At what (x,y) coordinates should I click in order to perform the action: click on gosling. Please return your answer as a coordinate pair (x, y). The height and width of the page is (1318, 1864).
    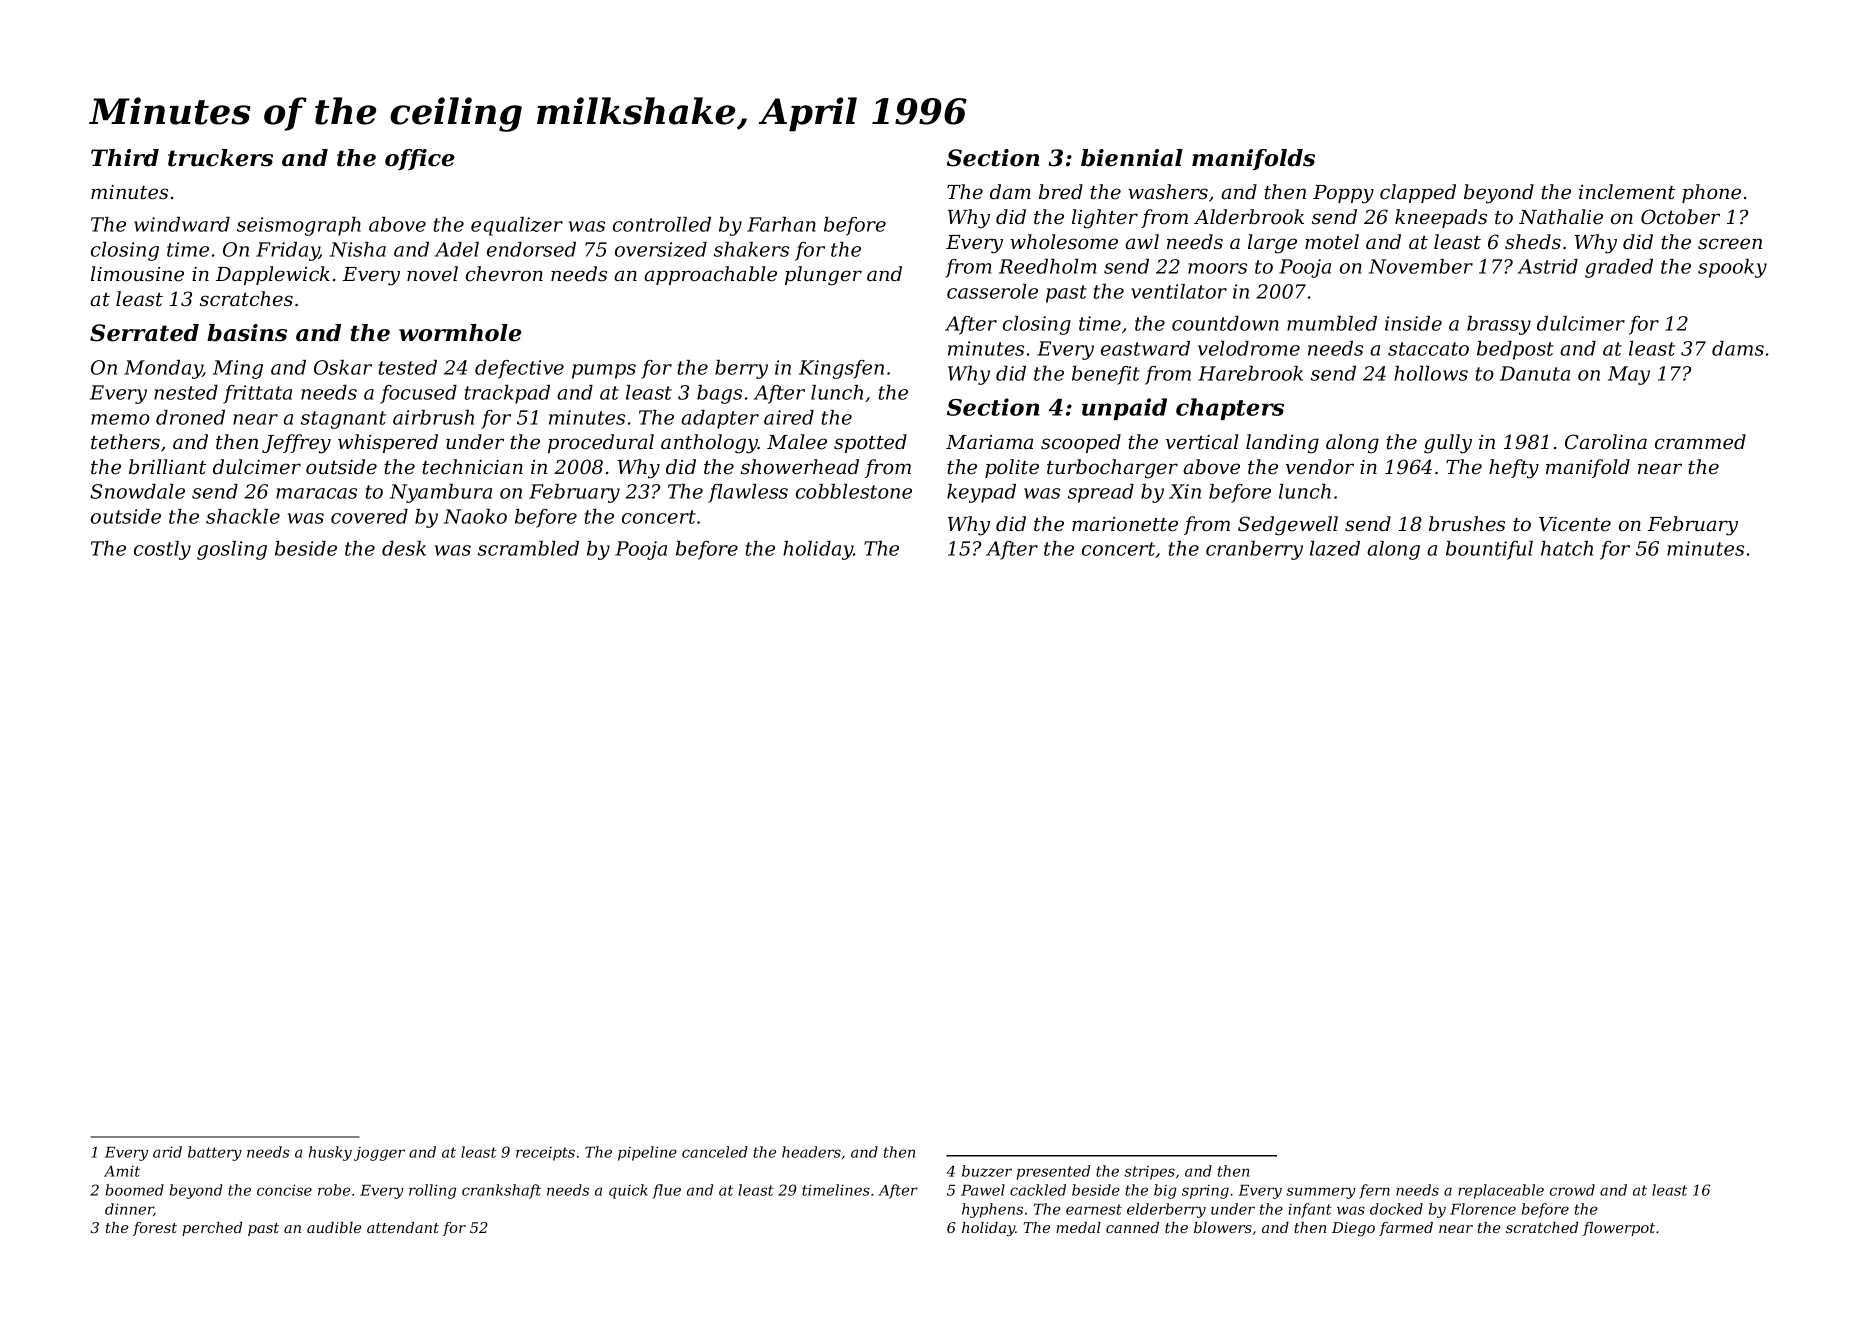
    Looking at the image, I should click on (232, 550).
